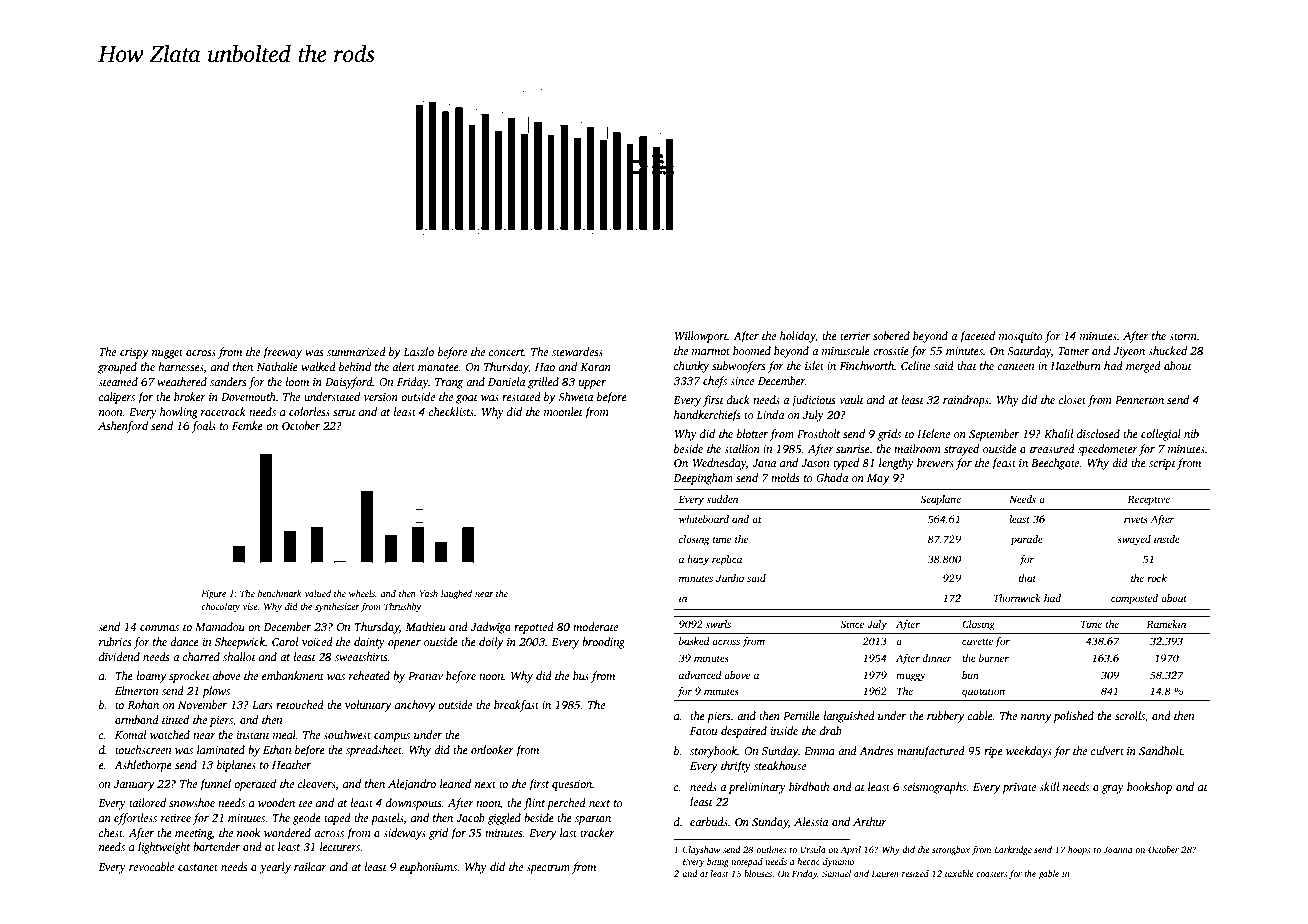 Image resolution: width=1308 pixels, height=924 pixels. What do you see at coordinates (250, 606) in the page?
I see `vise` at bounding box center [250, 606].
